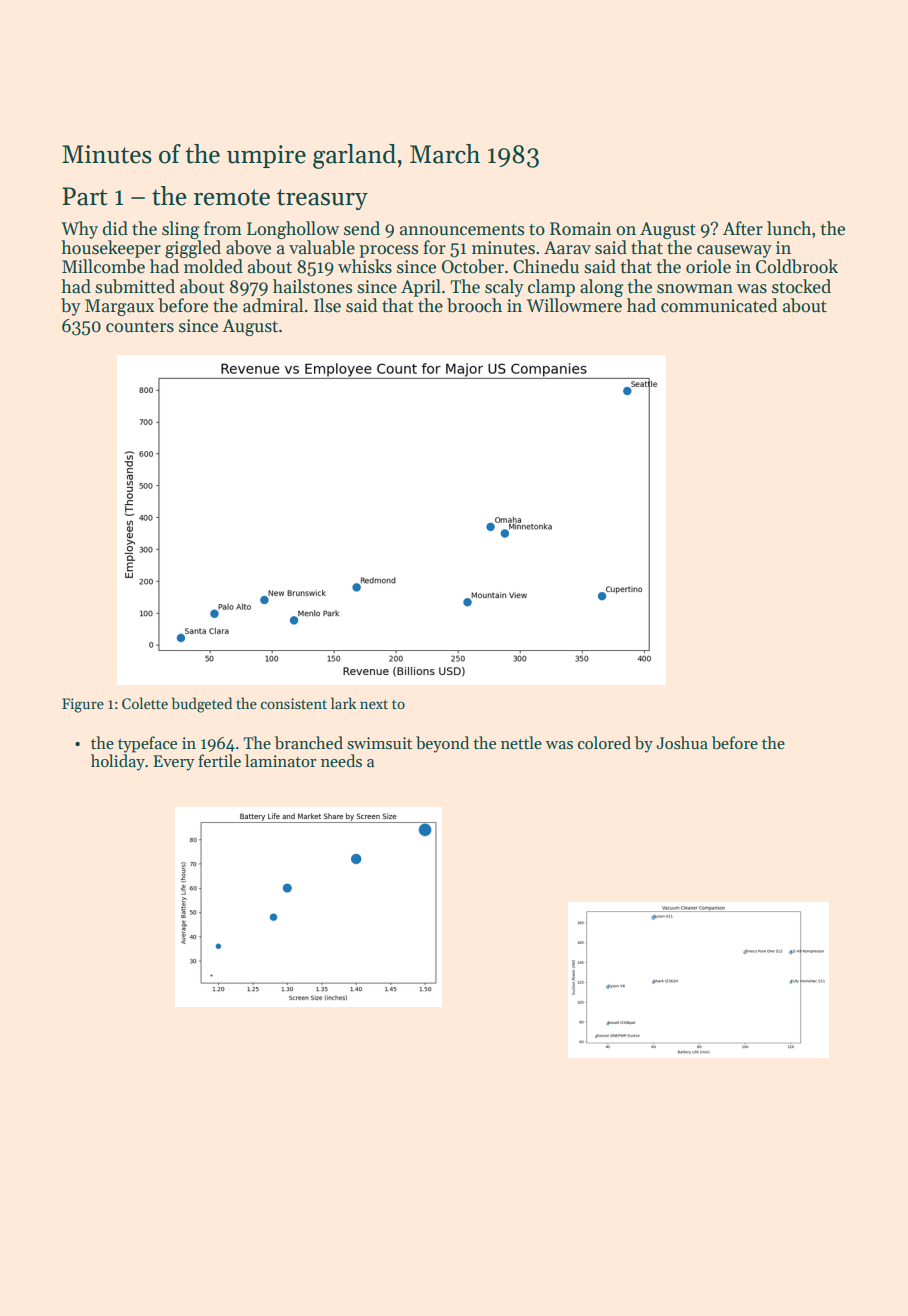 The width and height of the screenshot is (908, 1316). Describe the element at coordinates (602, 288) in the screenshot. I see `along` at that location.
